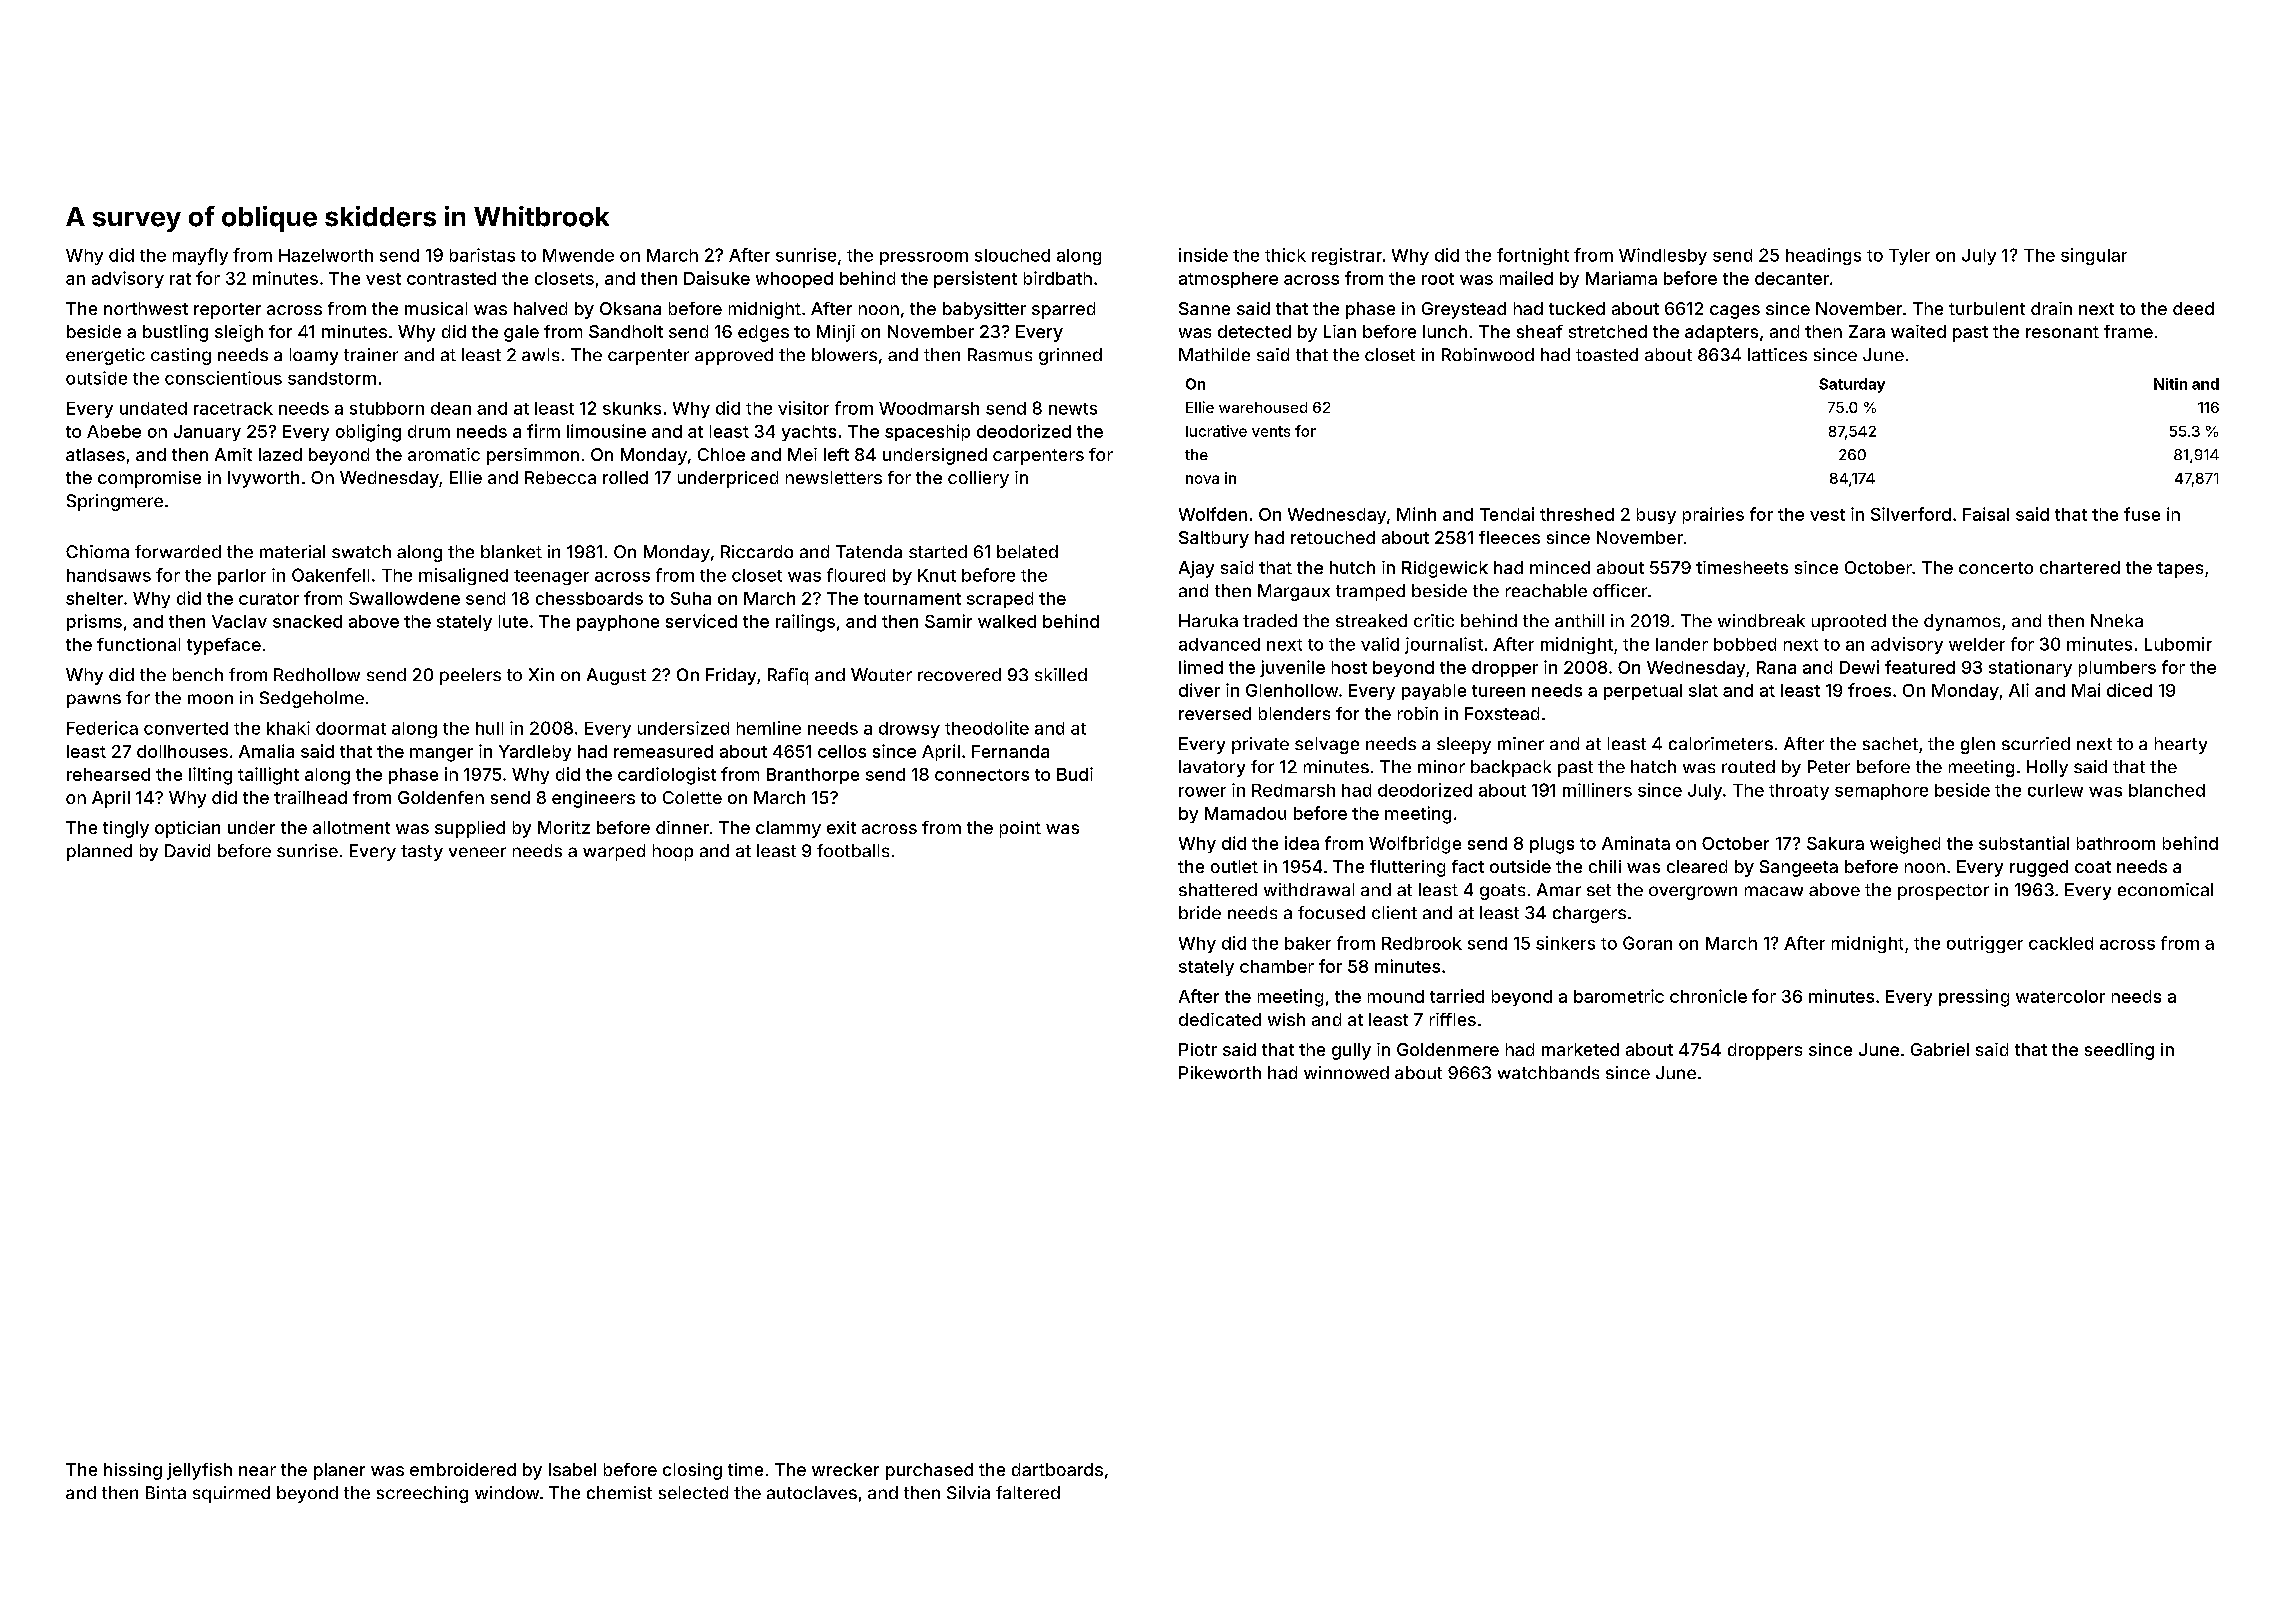  What do you see at coordinates (1028, 1492) in the screenshot?
I see `faltered` at bounding box center [1028, 1492].
